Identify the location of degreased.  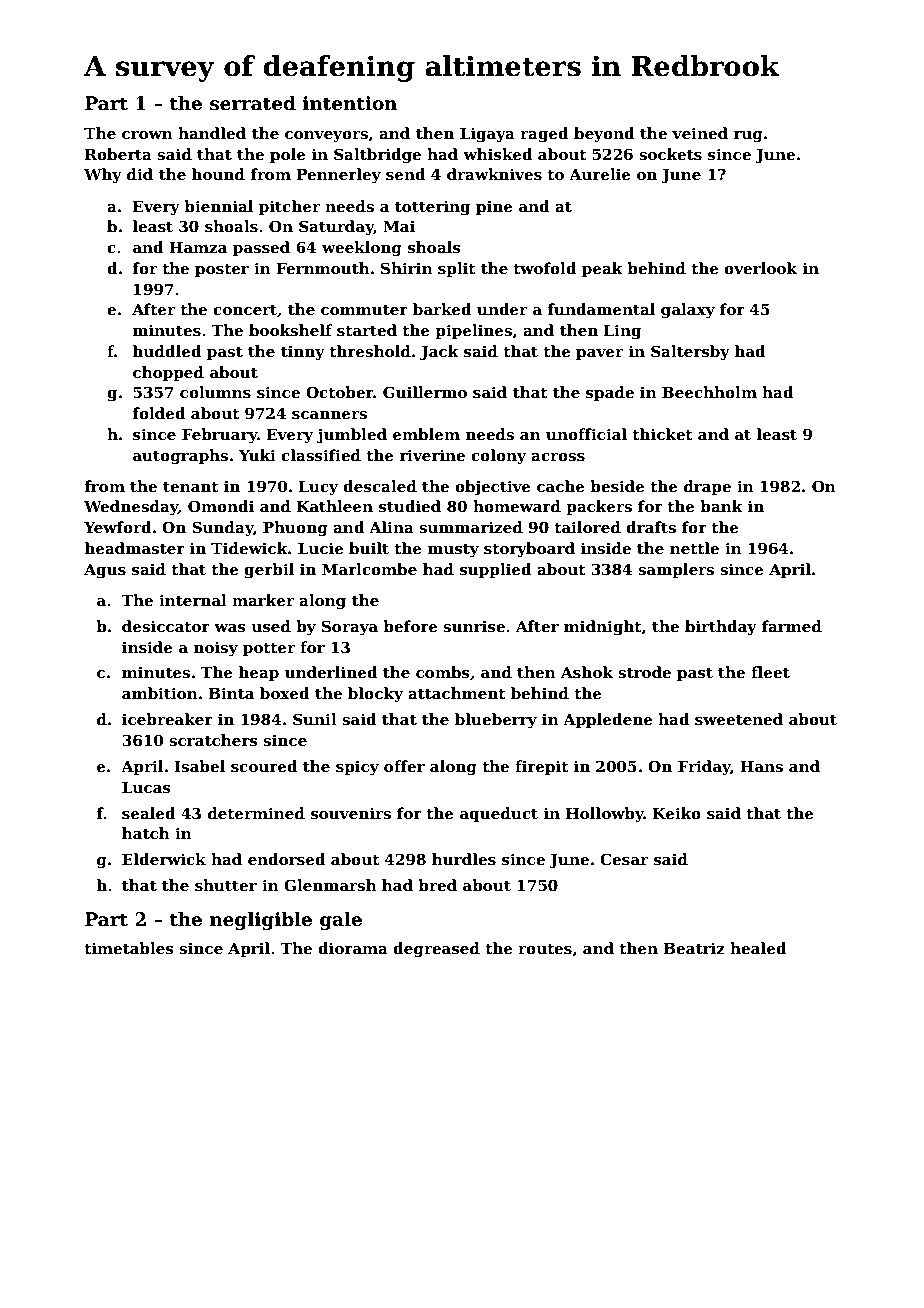
(436, 950).
